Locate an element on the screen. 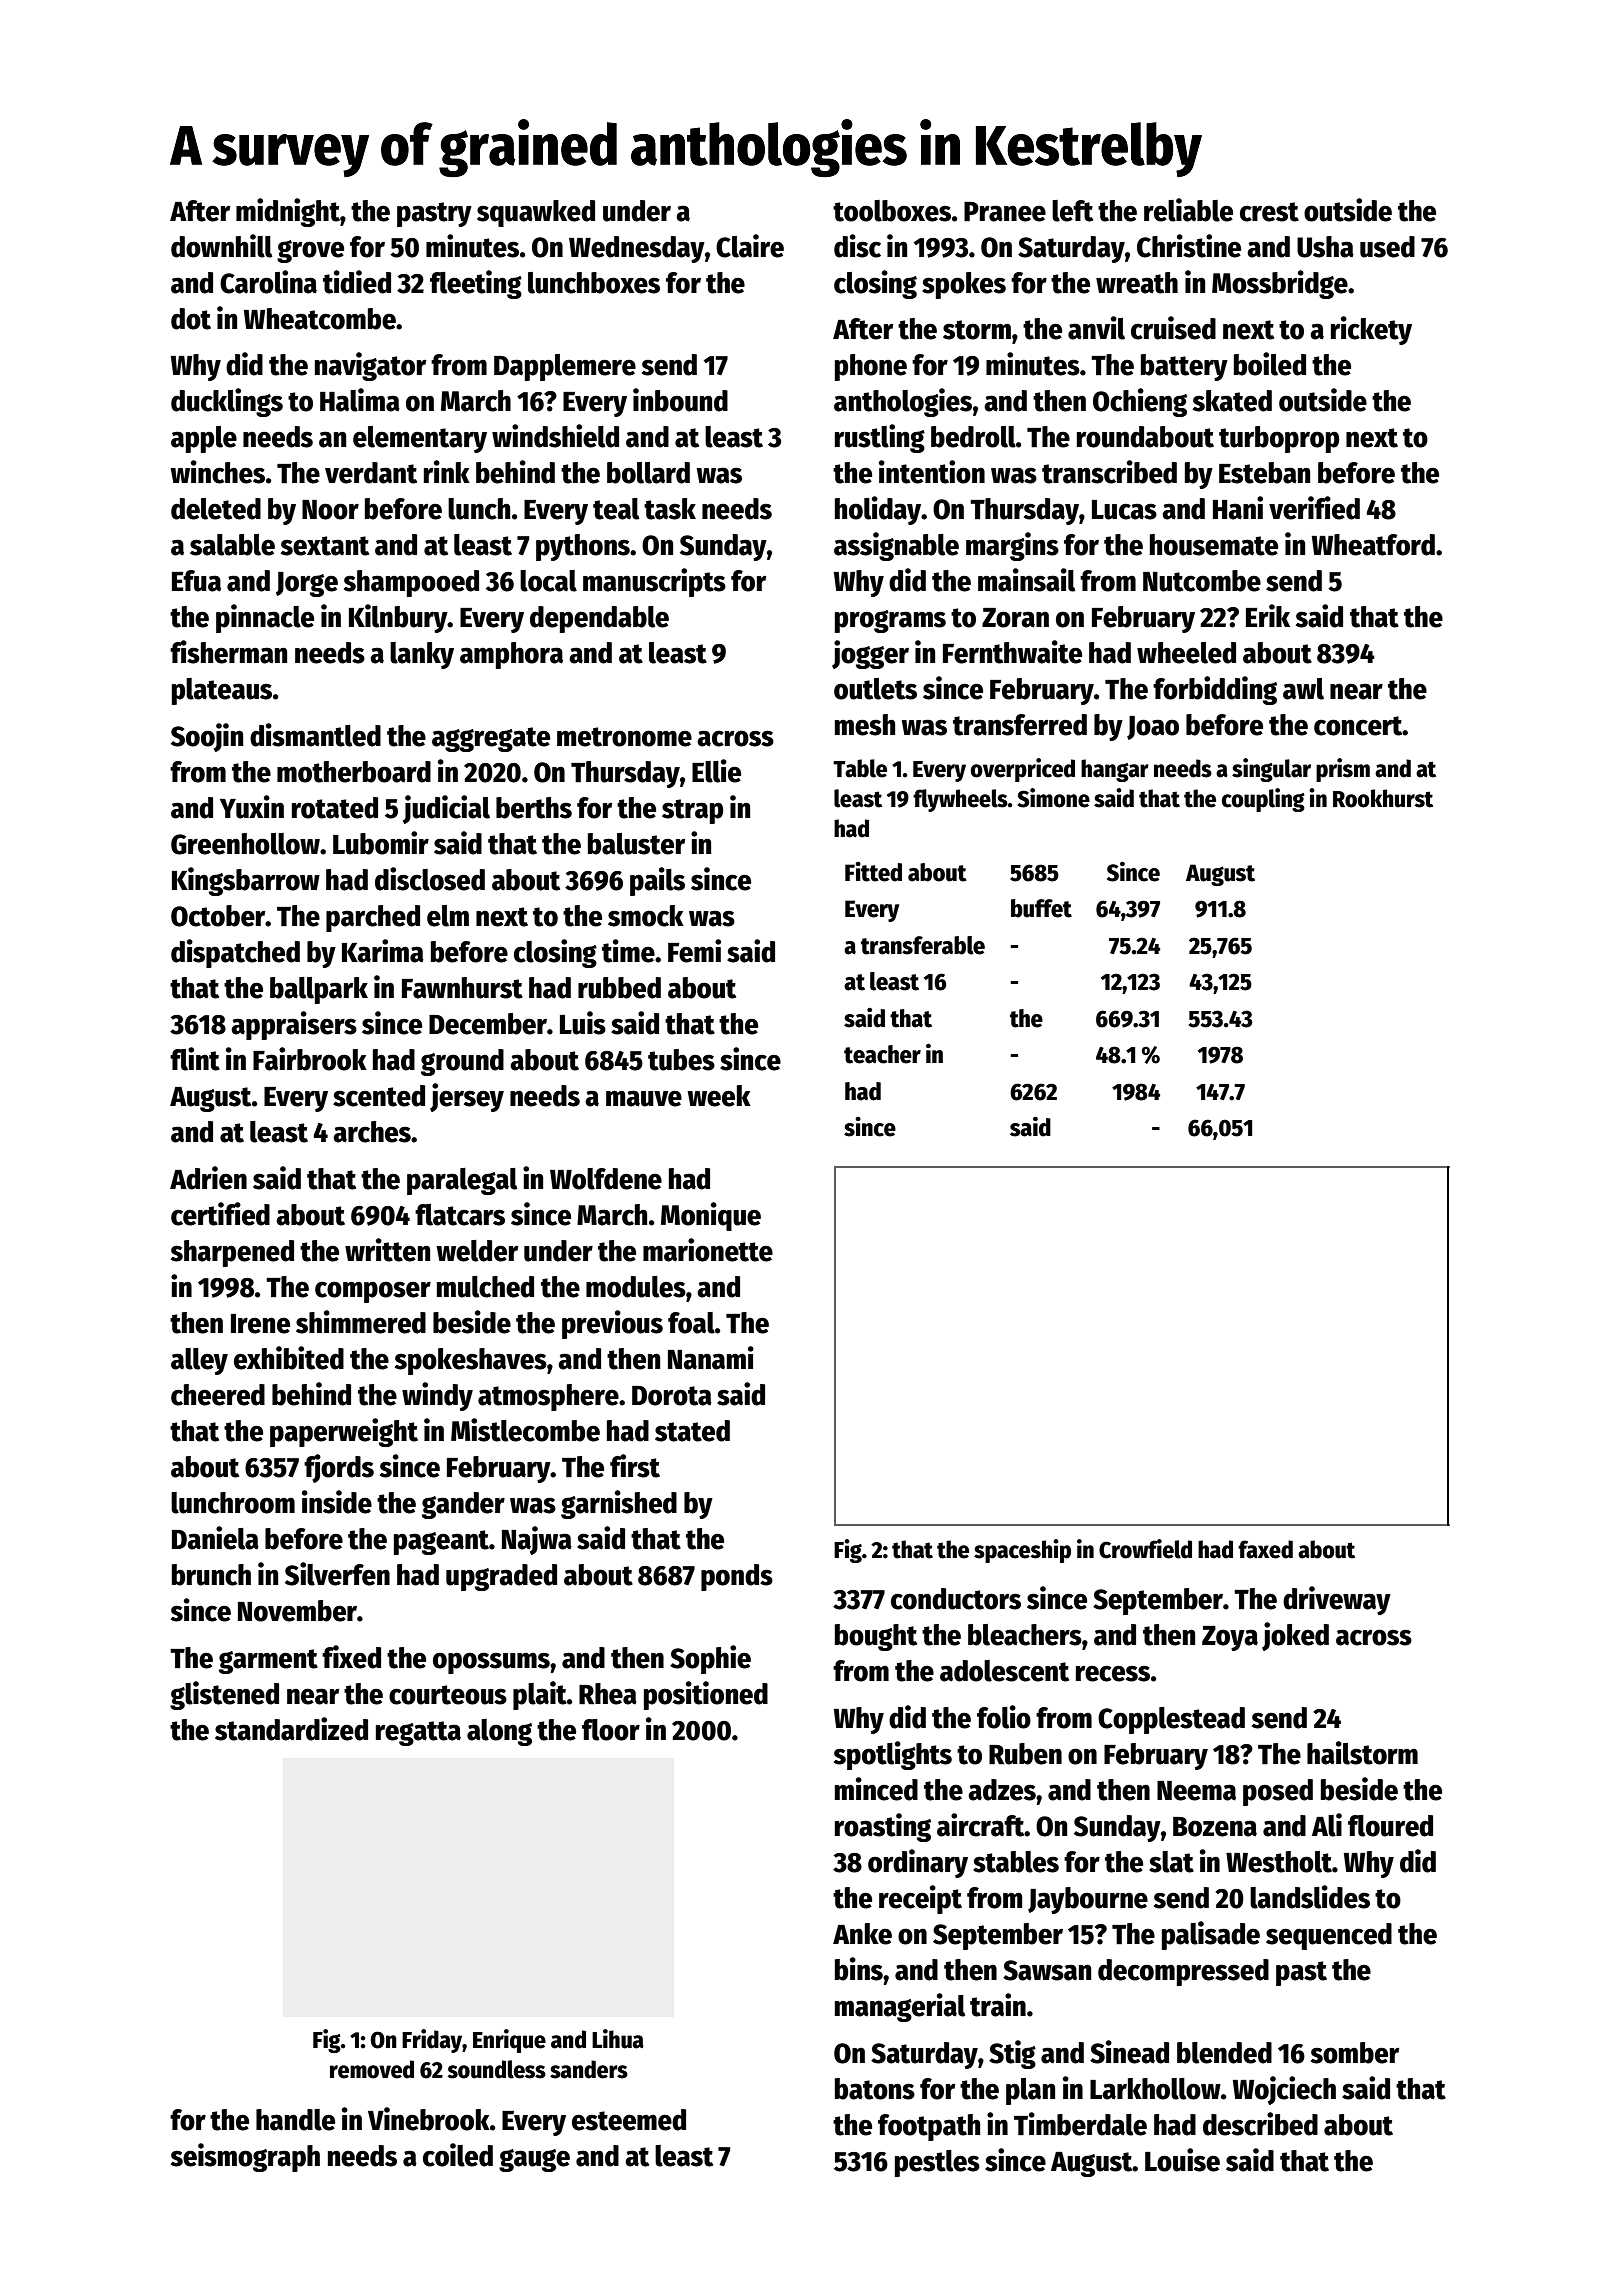  Louise is located at coordinates (1182, 2160).
